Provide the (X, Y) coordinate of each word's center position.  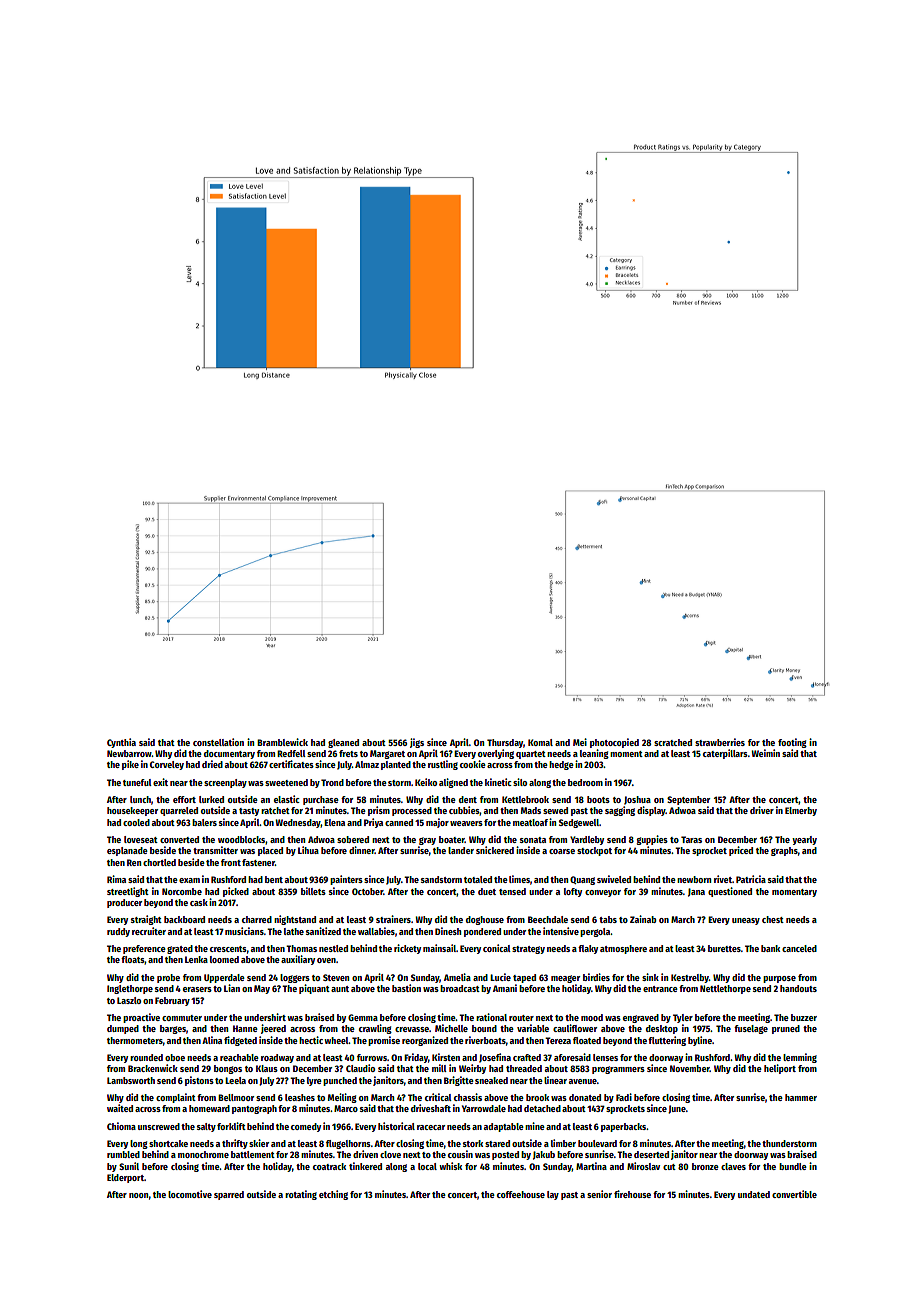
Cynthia (121, 743)
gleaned (343, 743)
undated (754, 1194)
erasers (197, 989)
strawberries (720, 742)
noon (139, 1195)
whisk (450, 1166)
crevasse (412, 1029)
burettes (724, 948)
